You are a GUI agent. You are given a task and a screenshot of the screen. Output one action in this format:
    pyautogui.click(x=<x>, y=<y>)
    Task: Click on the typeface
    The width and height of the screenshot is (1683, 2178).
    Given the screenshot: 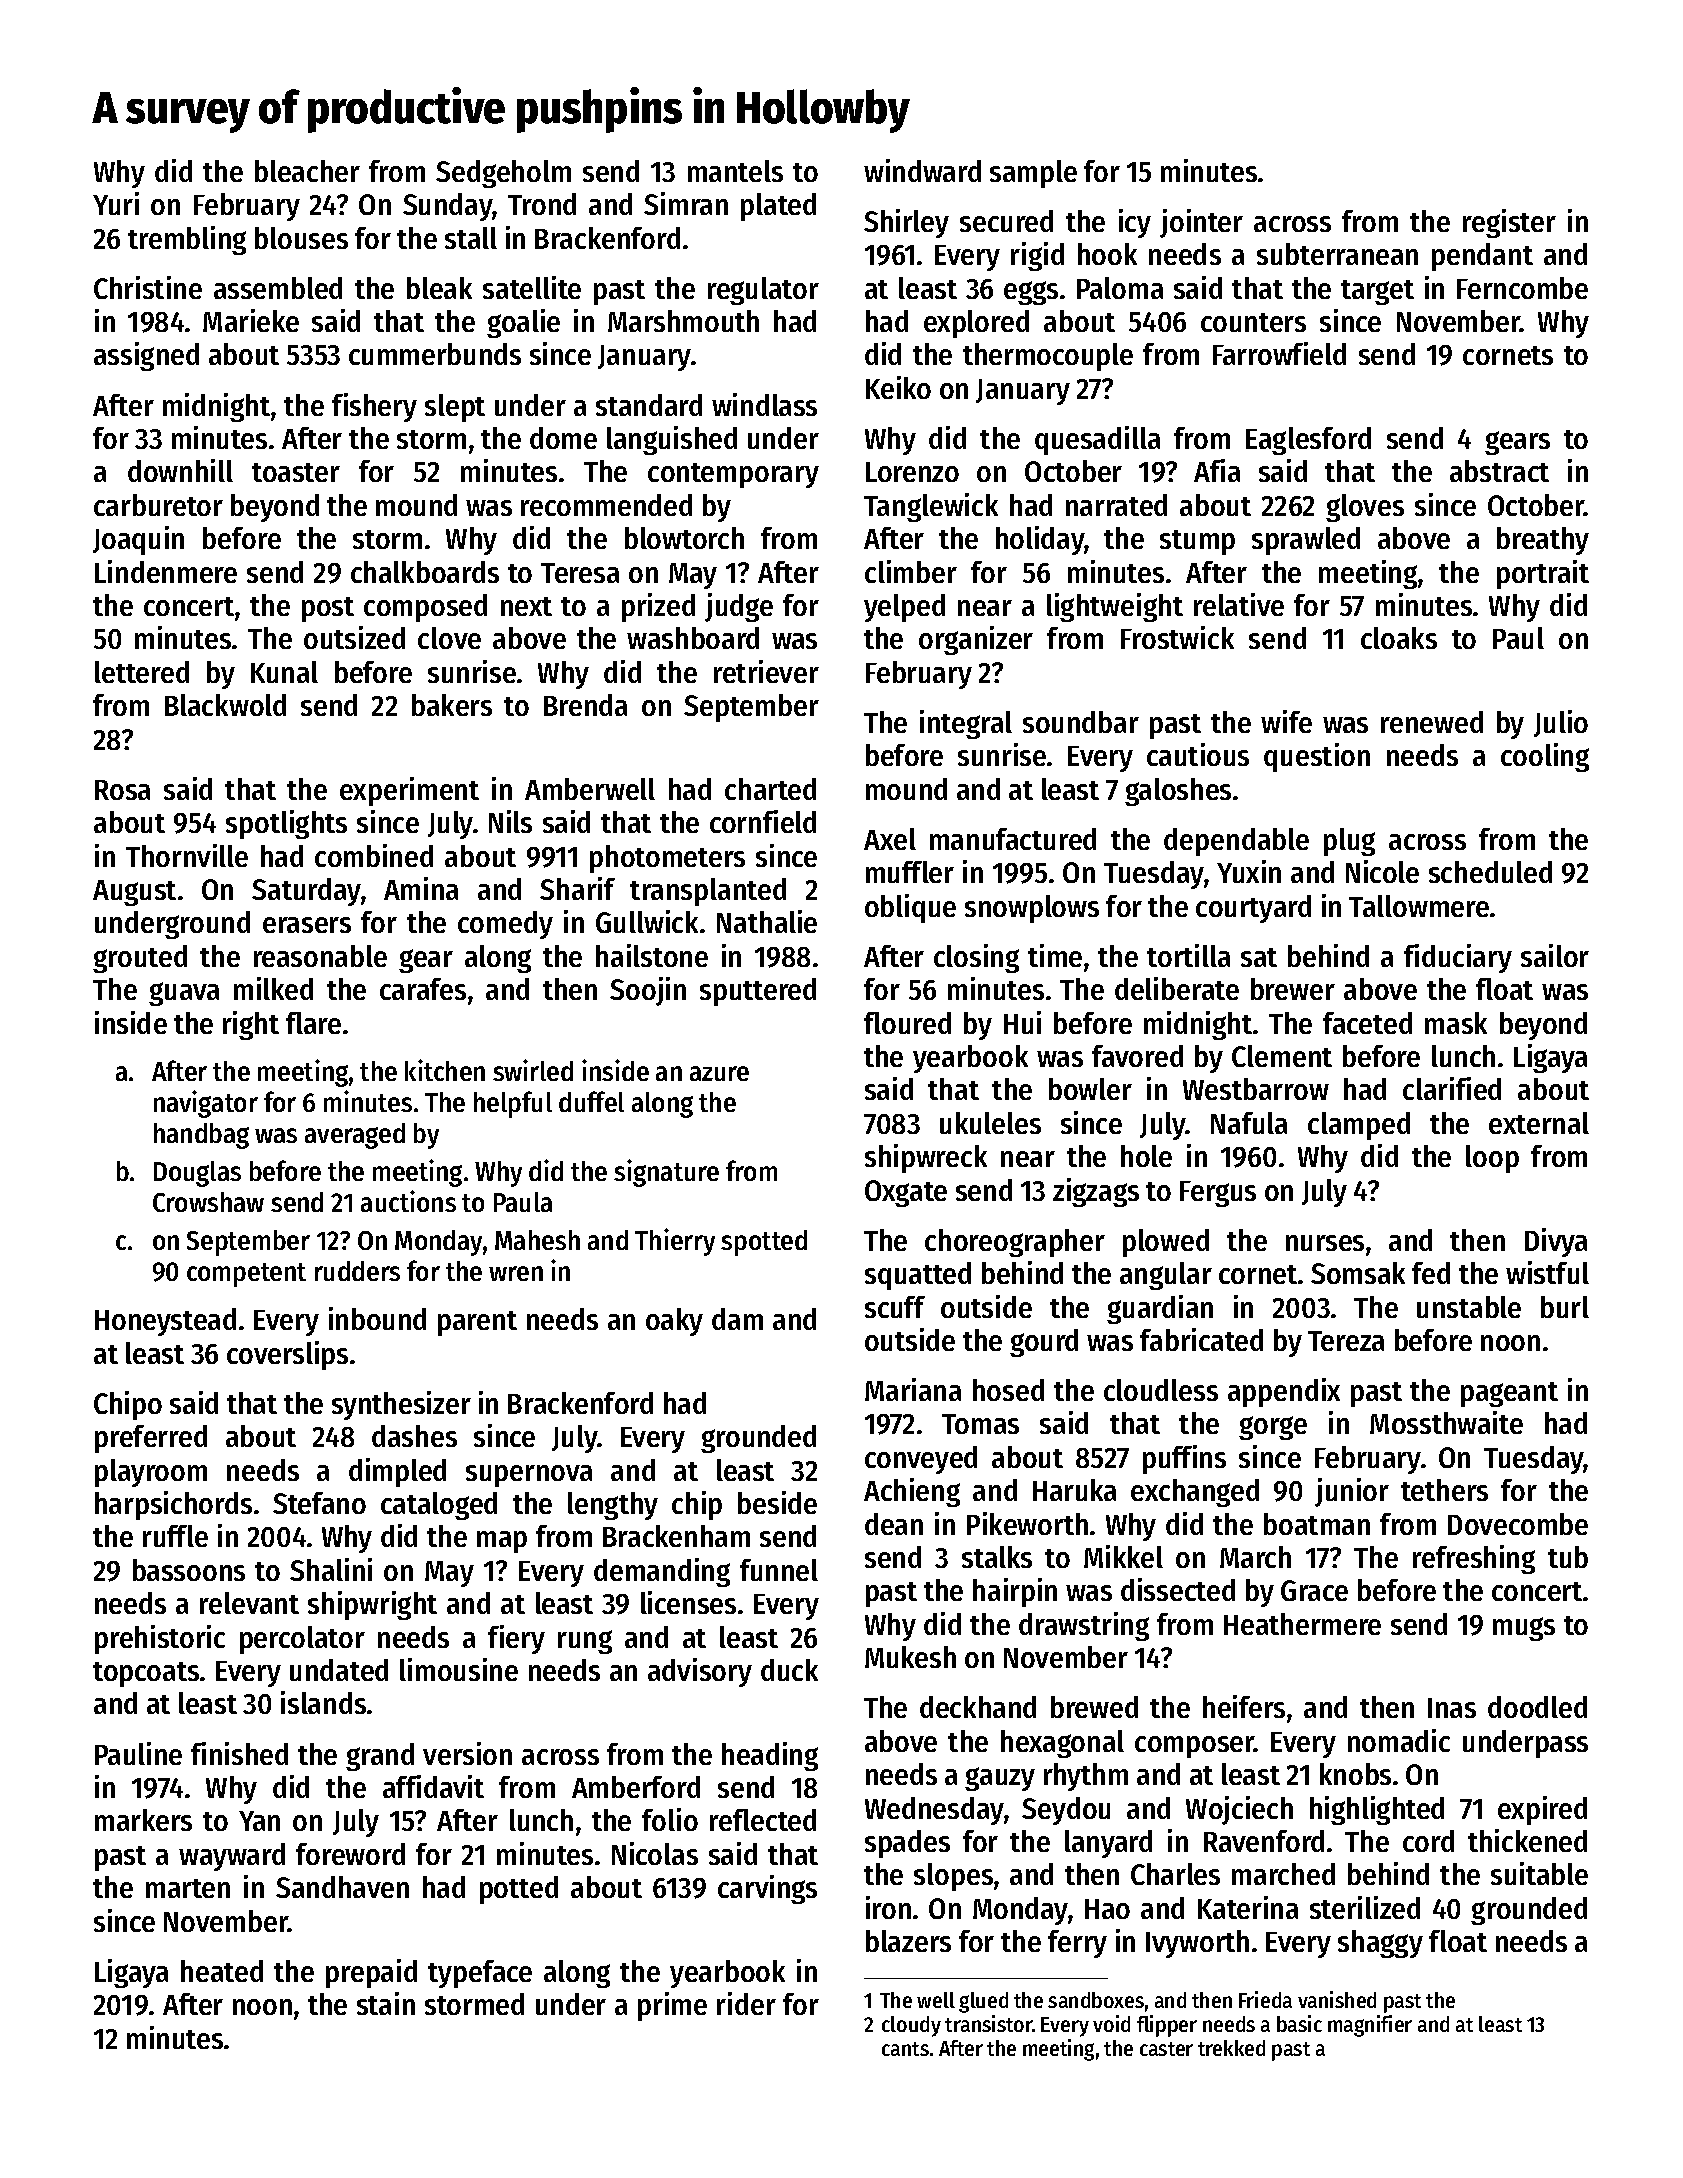 What is the action you would take?
    pyautogui.click(x=480, y=1974)
